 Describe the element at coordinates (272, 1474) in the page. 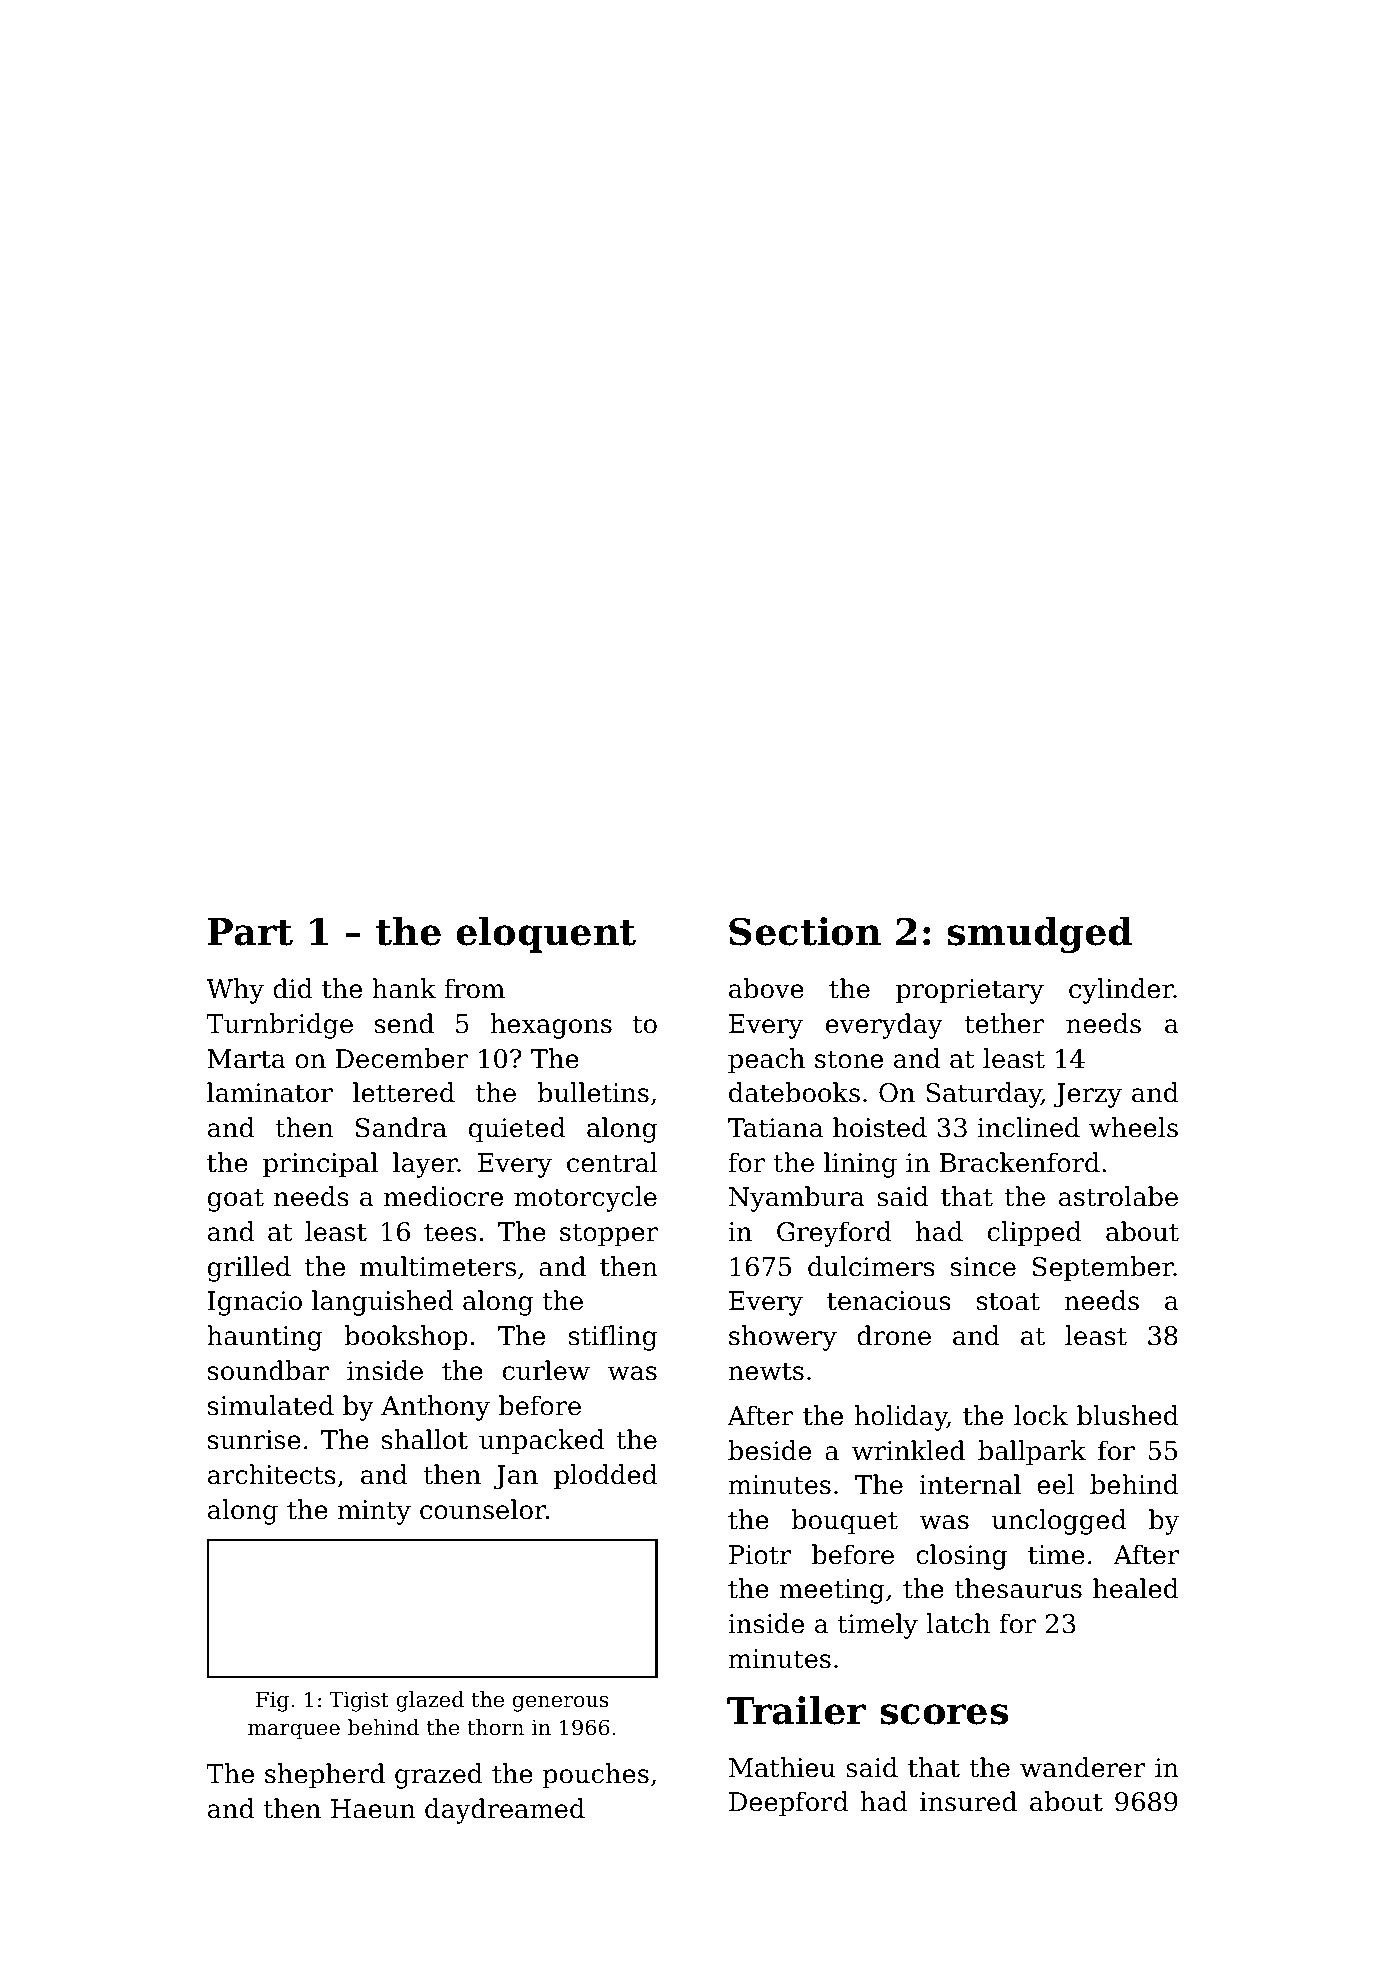

I see `architects` at that location.
